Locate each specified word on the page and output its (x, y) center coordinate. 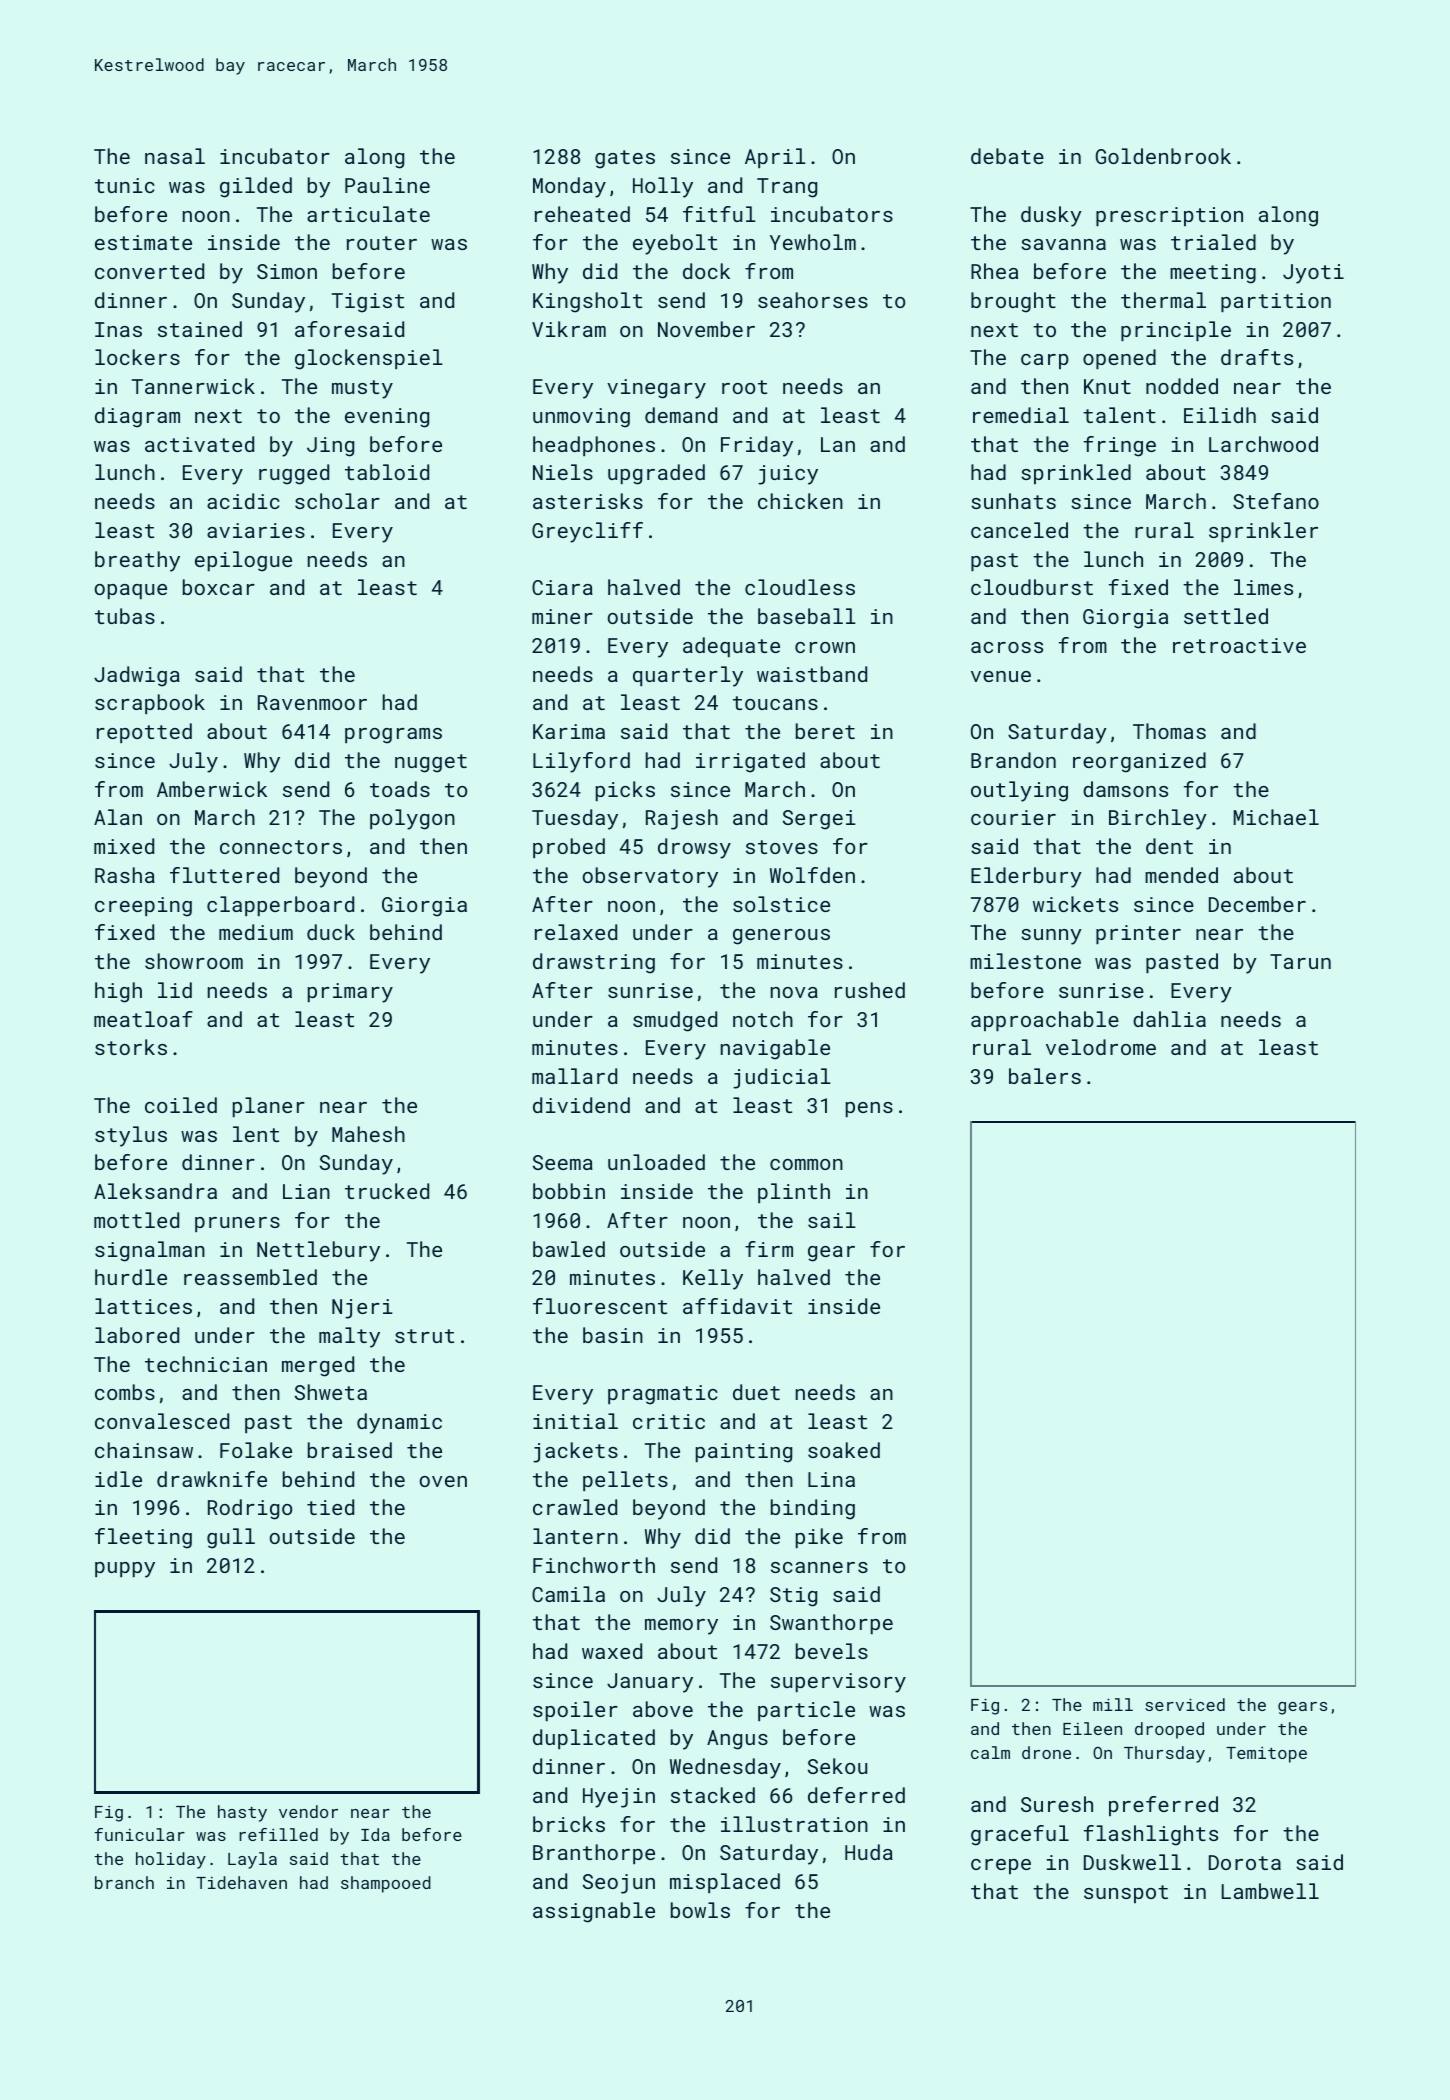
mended (1181, 875)
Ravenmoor (312, 702)
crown (825, 647)
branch (124, 1882)
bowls (700, 1910)
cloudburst (1032, 587)
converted (149, 271)
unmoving (581, 418)
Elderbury (1026, 877)
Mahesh (368, 1134)
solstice (781, 904)
